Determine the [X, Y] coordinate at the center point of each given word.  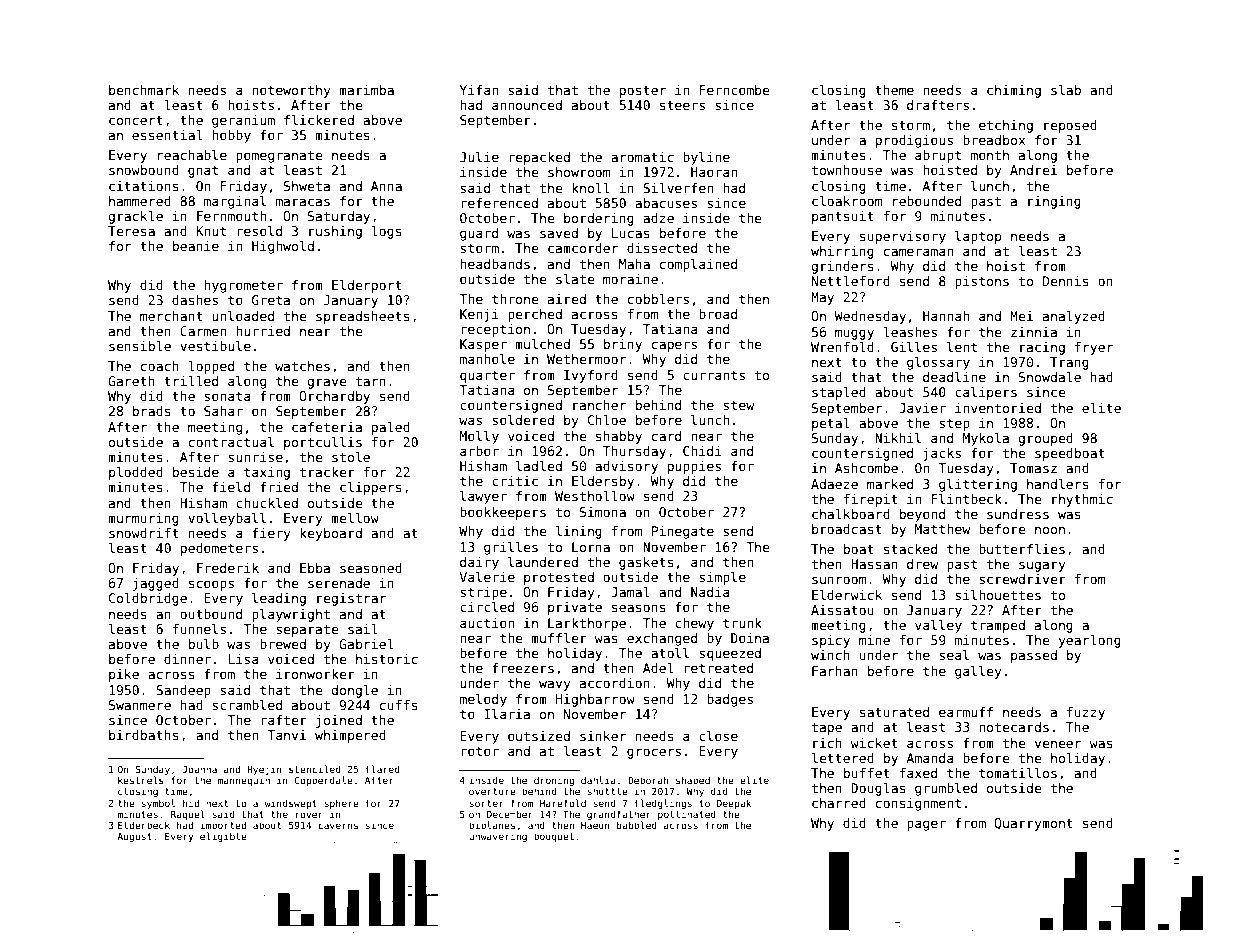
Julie [479, 157]
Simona [603, 512]
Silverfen [678, 188]
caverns [338, 826]
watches [302, 366]
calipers [986, 393]
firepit [871, 500]
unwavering [498, 837]
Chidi [702, 451]
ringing [1054, 202]
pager [926, 825]
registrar [351, 599]
